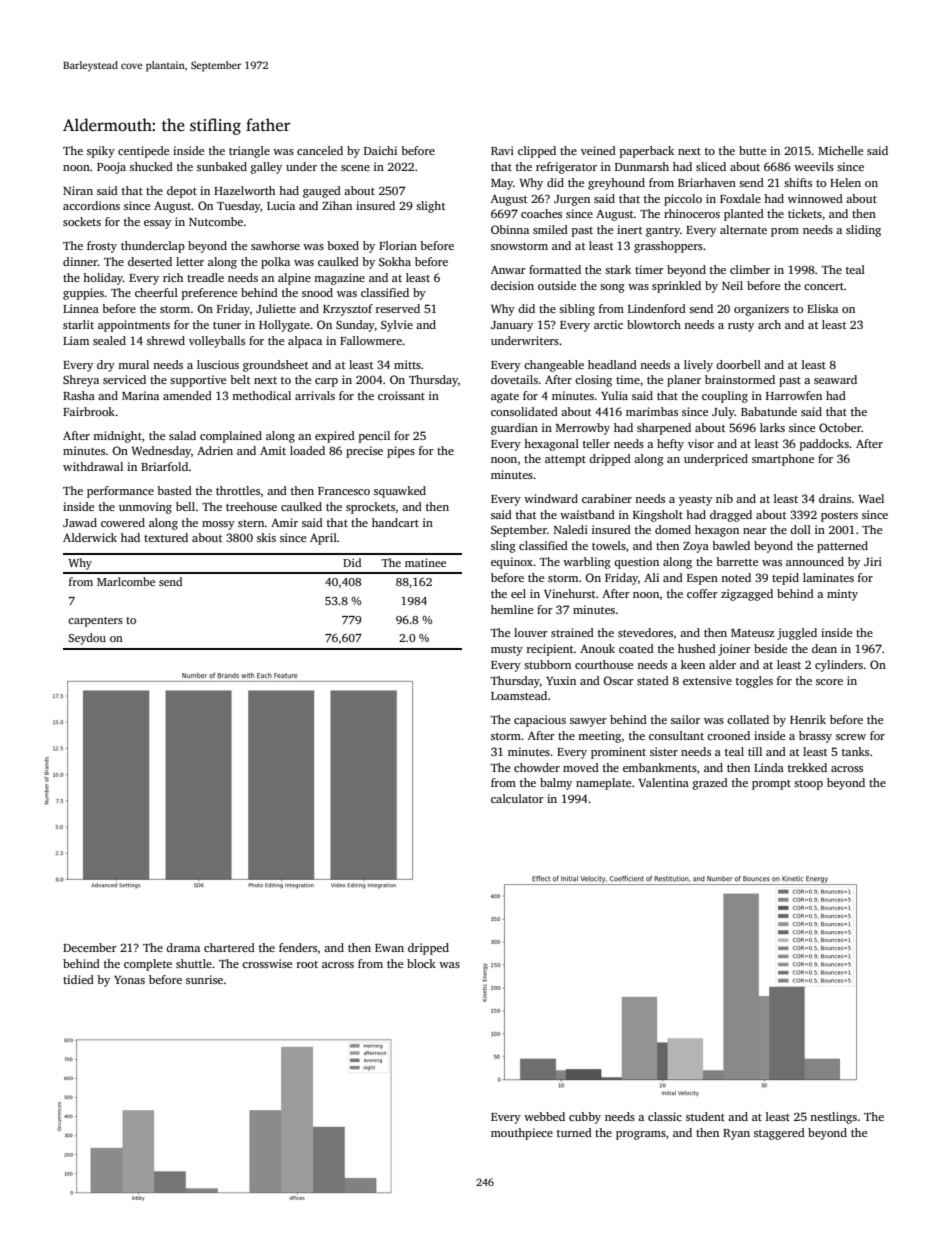 This screenshot has height=1233, width=952. Describe the element at coordinates (183, 947) in the screenshot. I see `drama` at that location.
